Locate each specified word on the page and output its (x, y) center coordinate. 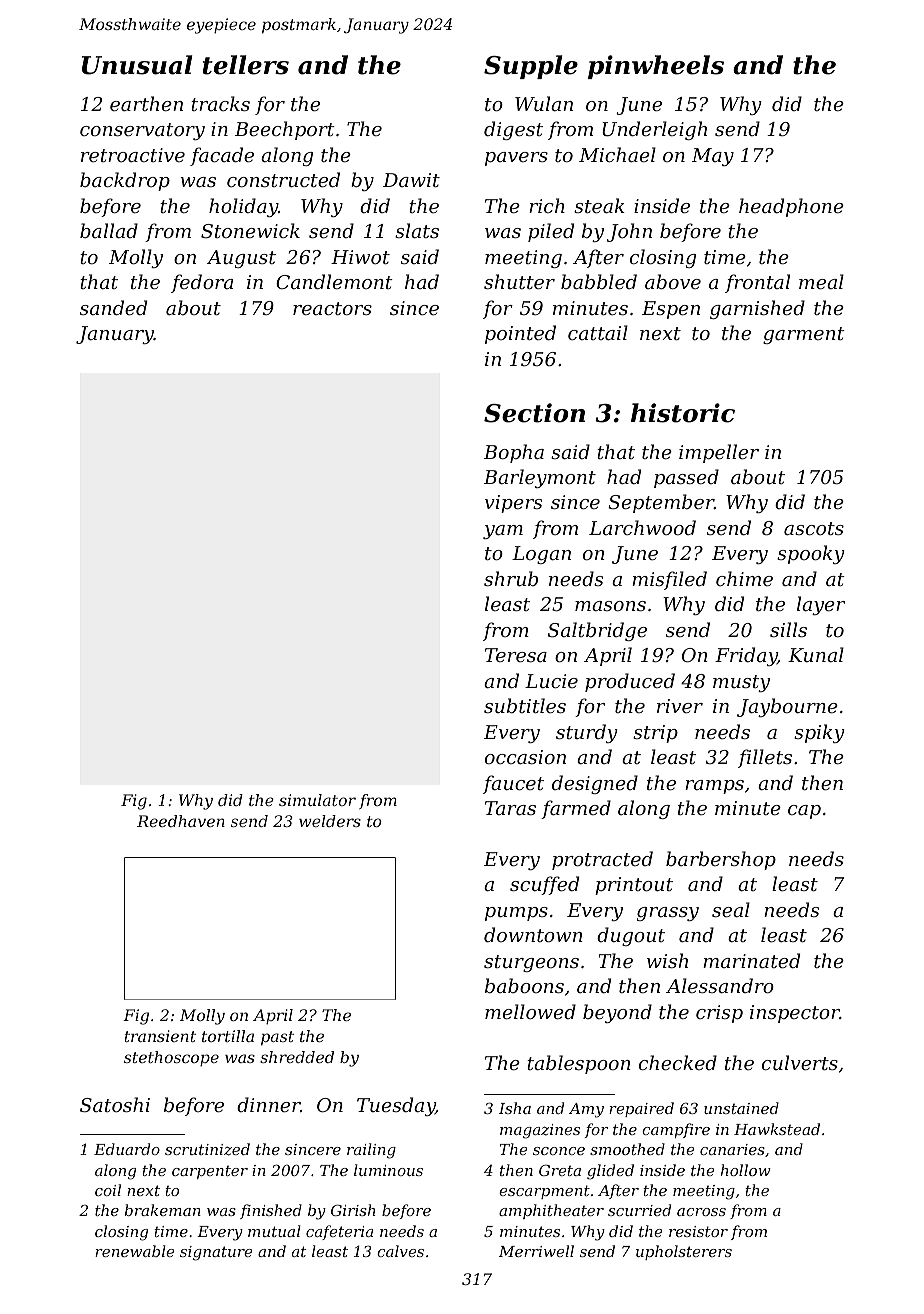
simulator (317, 800)
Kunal (816, 654)
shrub (511, 578)
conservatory (142, 131)
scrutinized (207, 1149)
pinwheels (656, 67)
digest (513, 130)
